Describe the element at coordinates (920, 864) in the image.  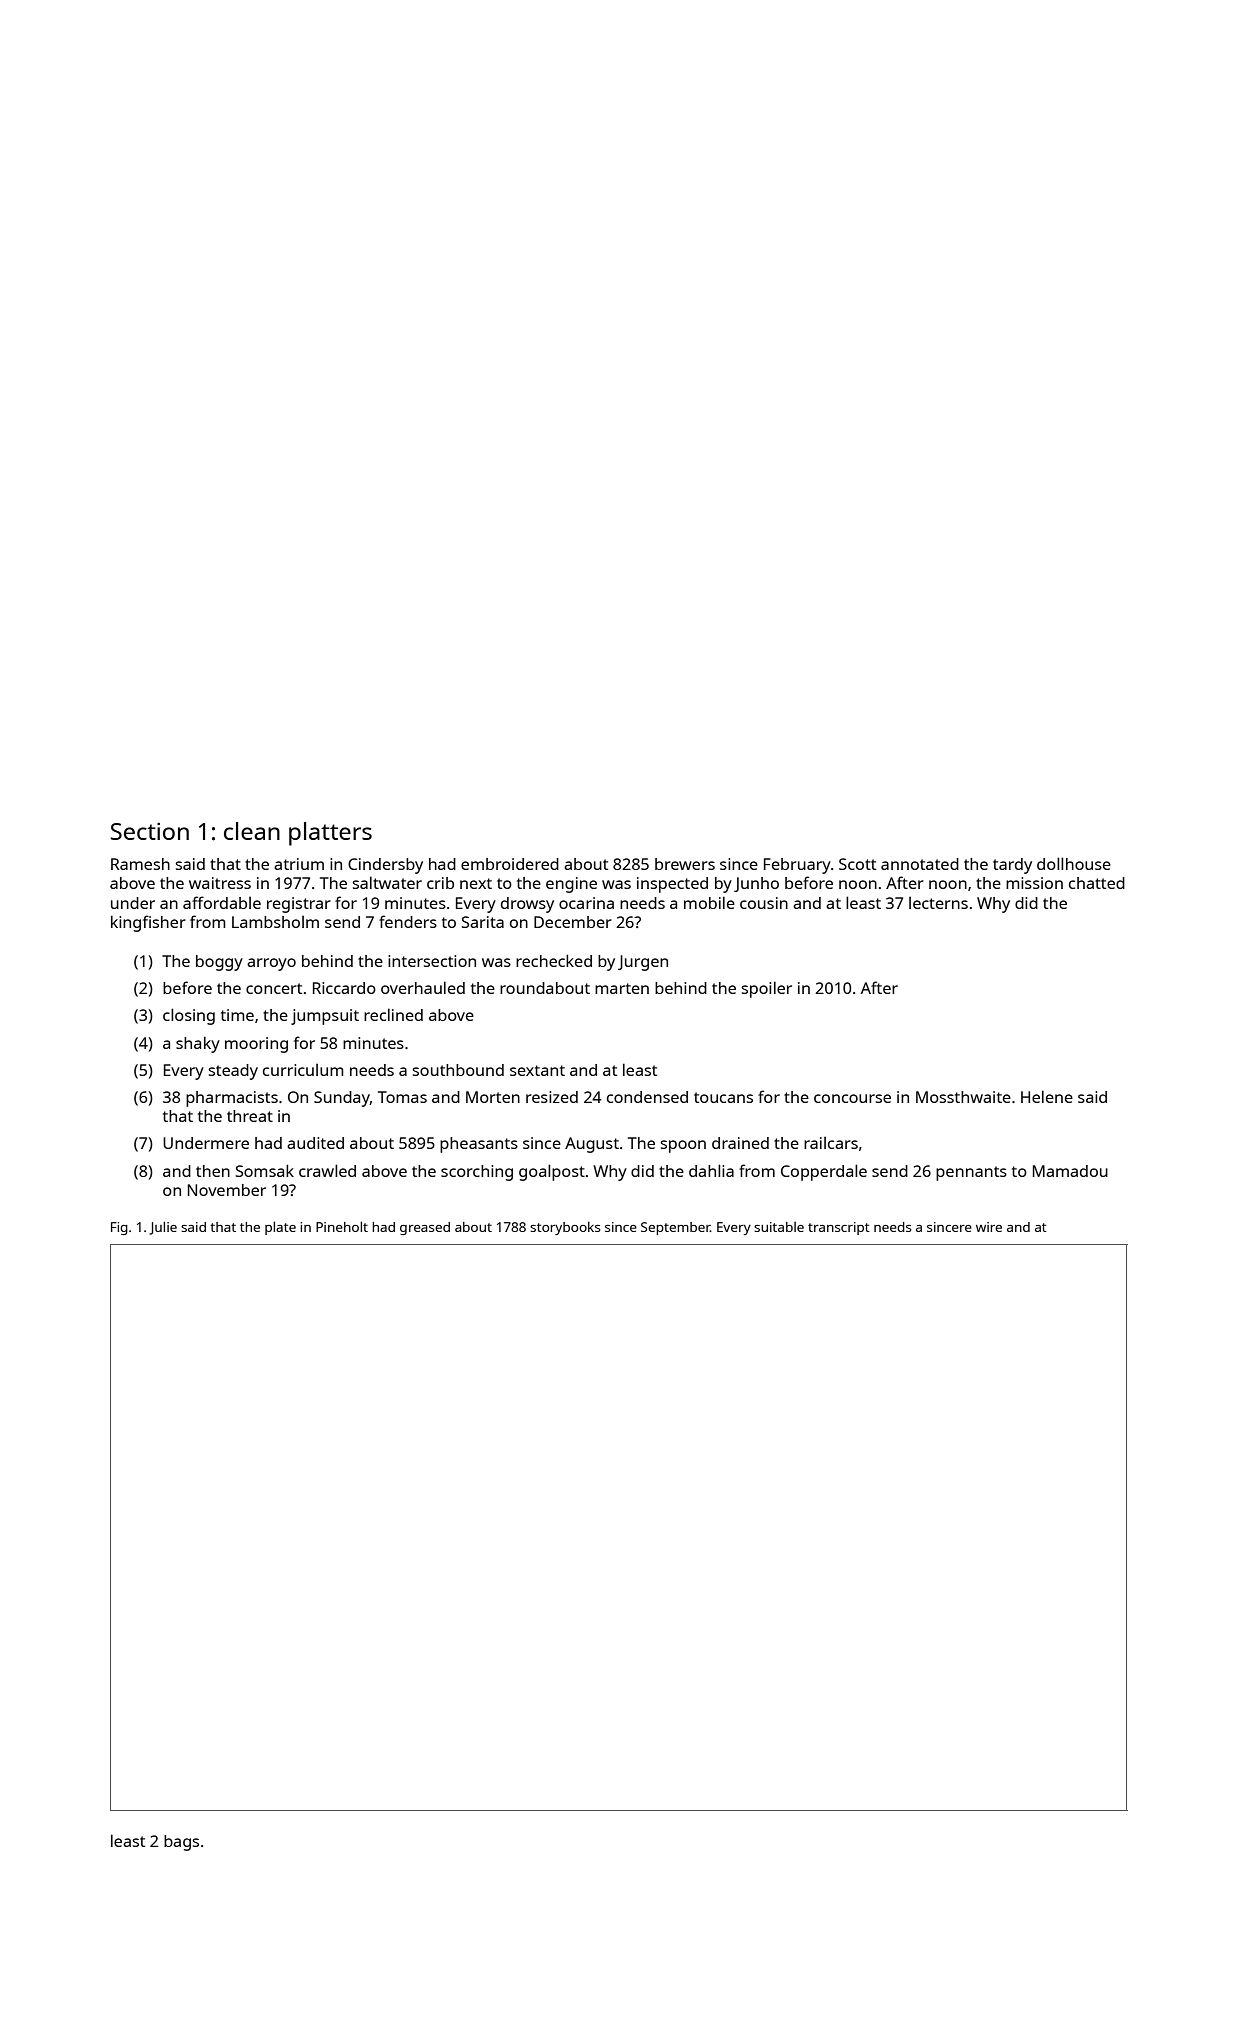
I see `annotated` at that location.
